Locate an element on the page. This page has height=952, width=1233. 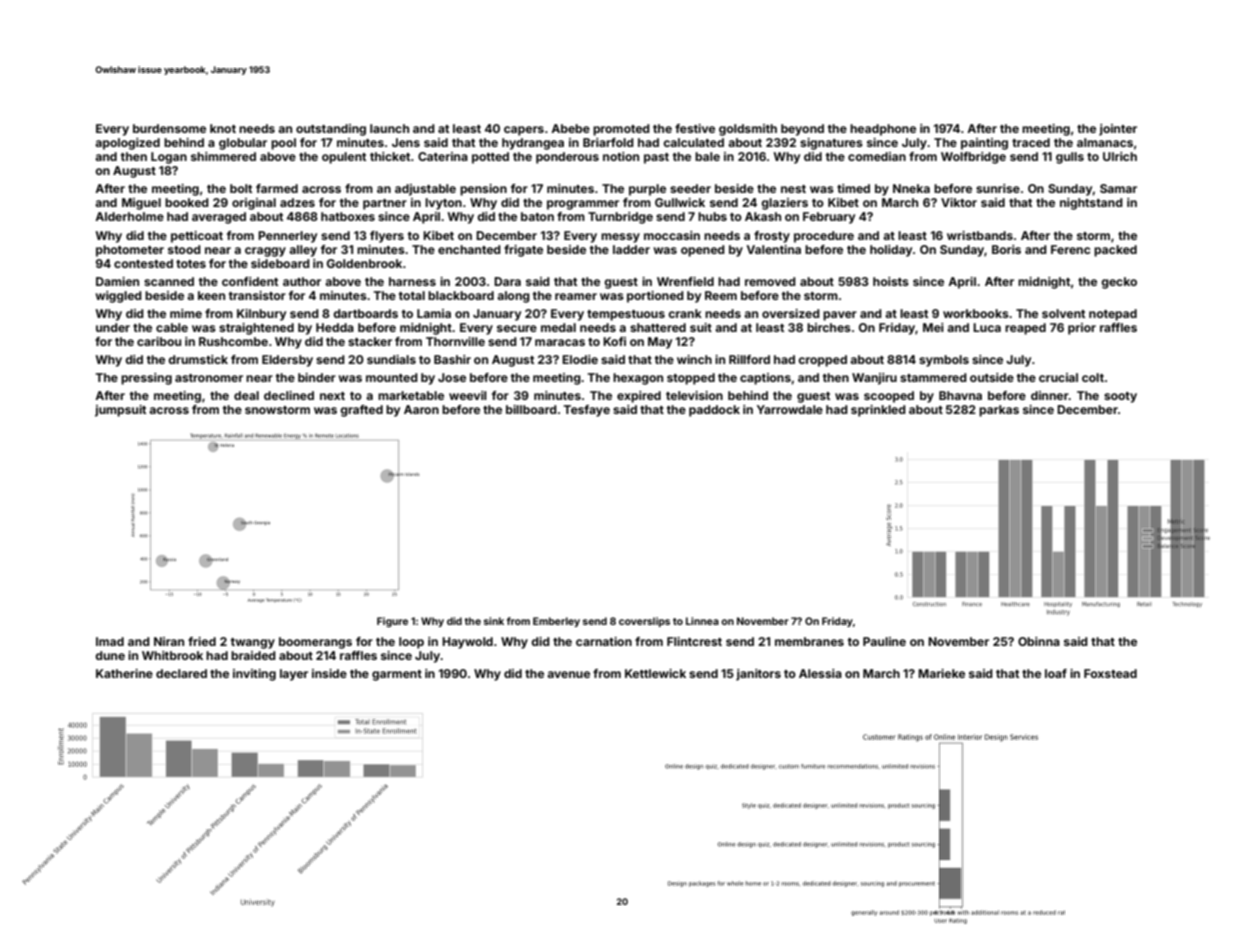
sunrise is located at coordinates (998, 188).
